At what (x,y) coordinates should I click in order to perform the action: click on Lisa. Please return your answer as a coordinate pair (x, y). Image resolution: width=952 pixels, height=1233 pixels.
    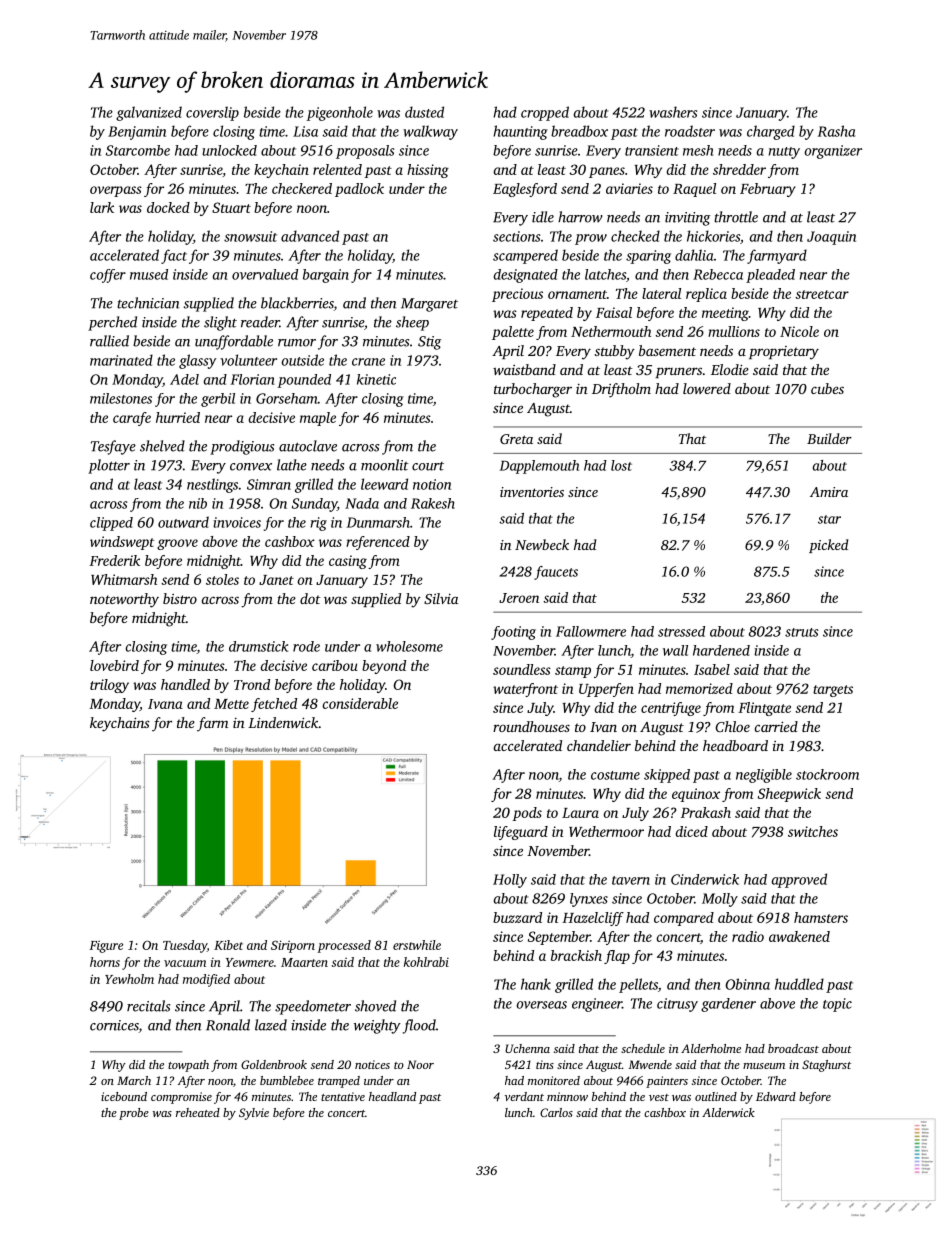
    Looking at the image, I should click on (305, 131).
